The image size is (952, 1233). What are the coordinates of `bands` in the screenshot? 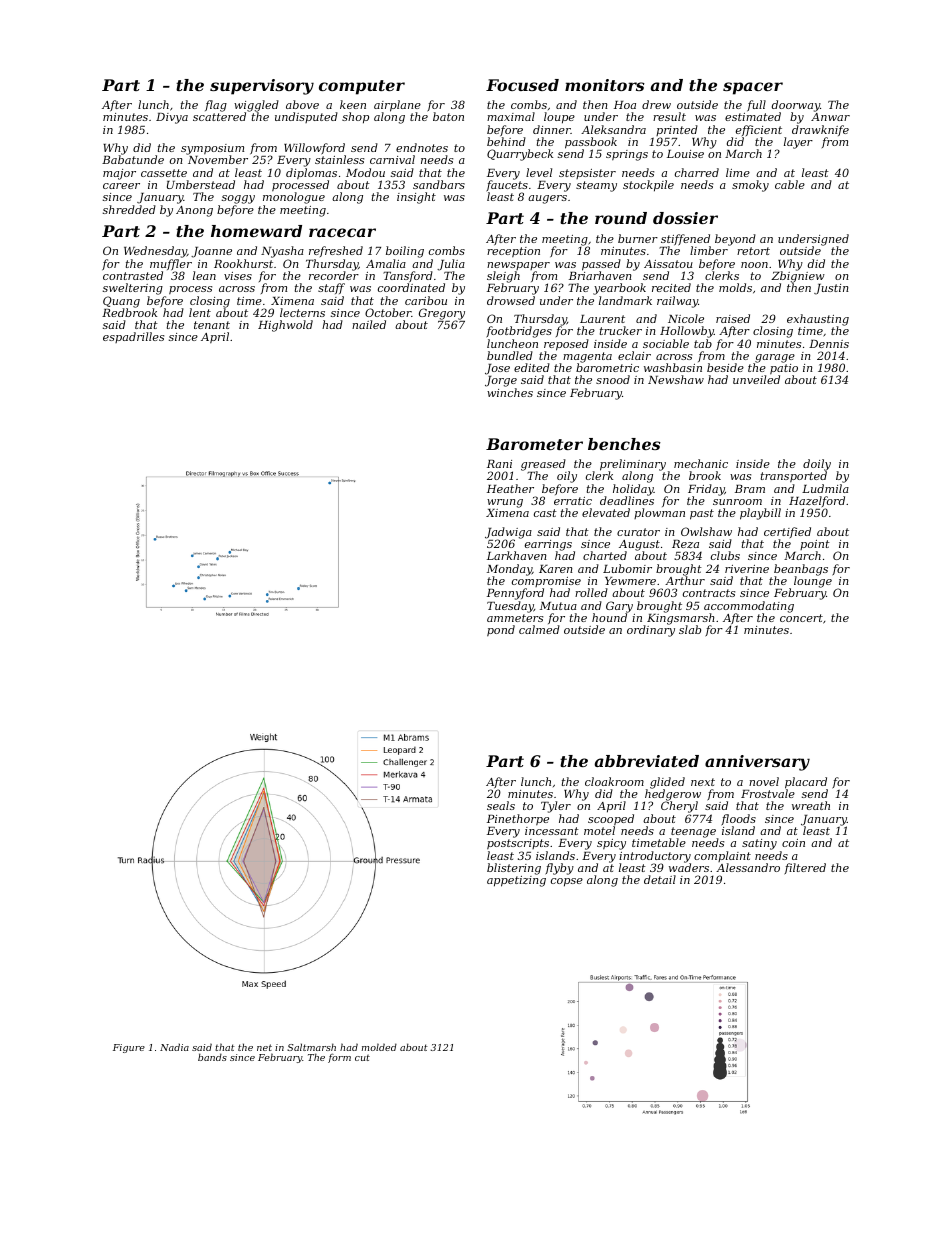 It's located at (212, 1057).
